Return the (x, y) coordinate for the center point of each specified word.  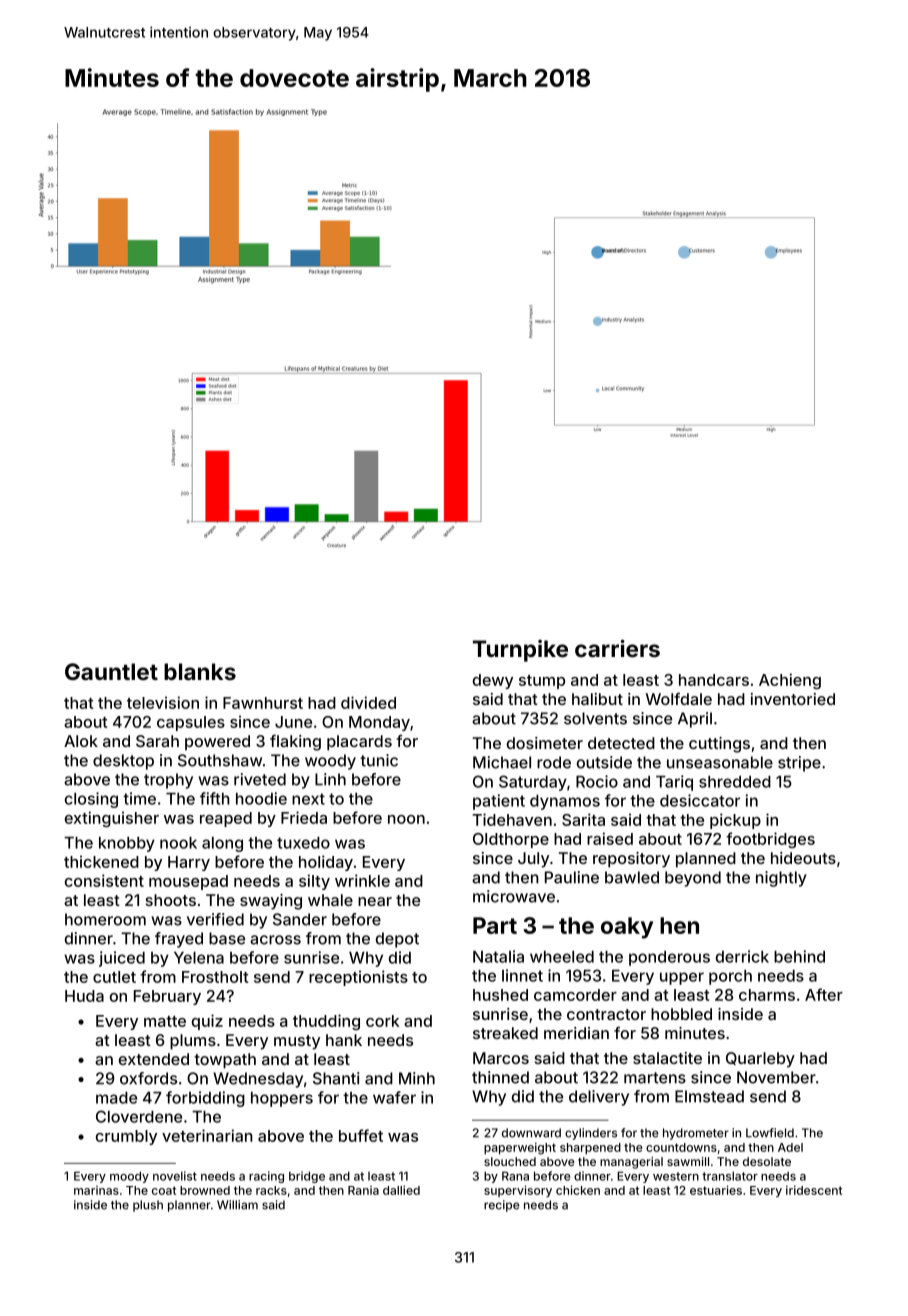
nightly (781, 879)
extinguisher (112, 819)
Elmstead (709, 1096)
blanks (200, 671)
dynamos (565, 802)
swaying (271, 902)
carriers (617, 648)
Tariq (674, 783)
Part (495, 925)
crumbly (126, 1137)
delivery (599, 1098)
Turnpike (520, 651)
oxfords (148, 1078)
